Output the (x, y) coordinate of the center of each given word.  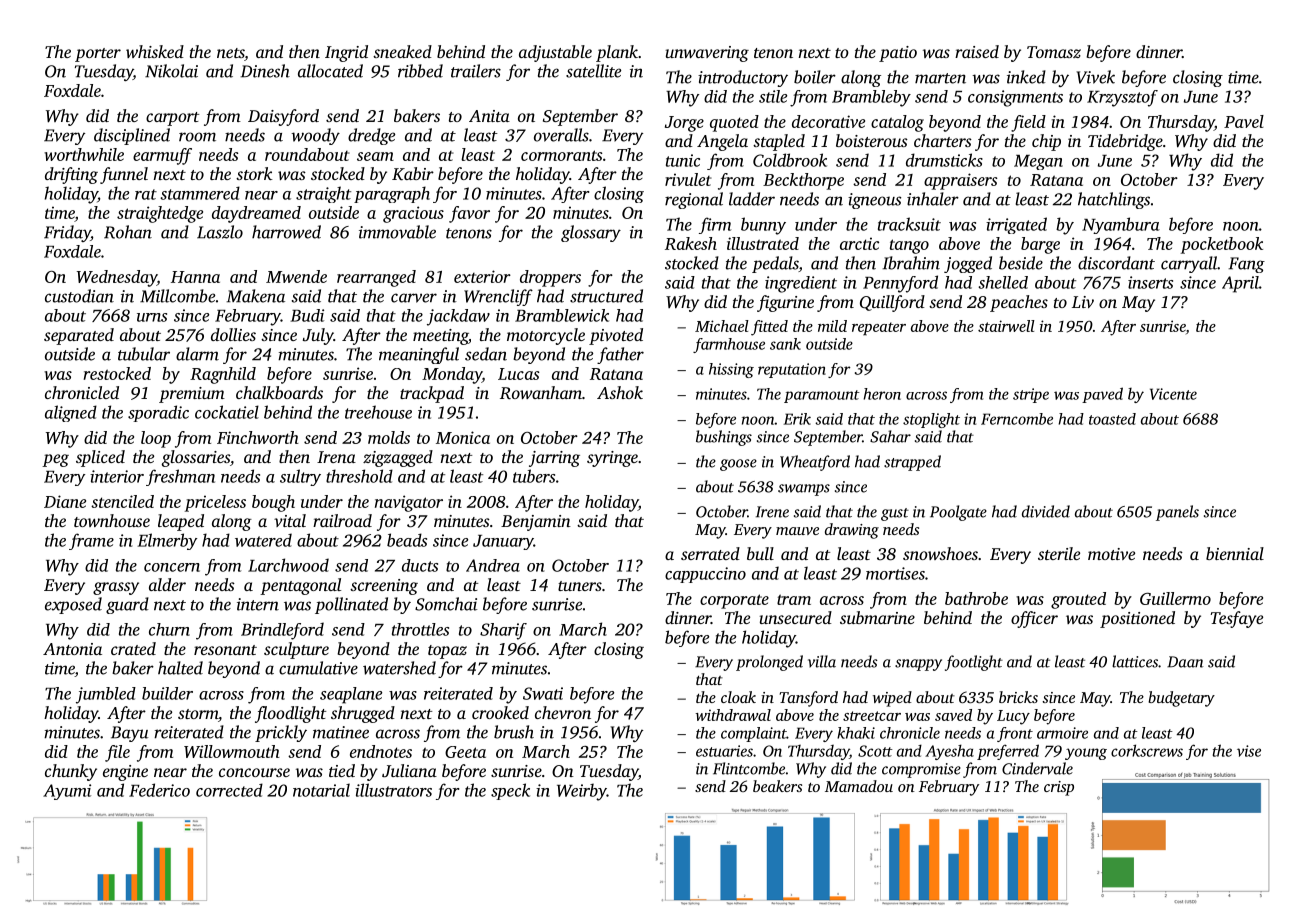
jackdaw (458, 317)
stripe (1031, 395)
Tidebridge (1125, 142)
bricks (1018, 697)
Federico (159, 790)
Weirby (582, 792)
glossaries (196, 458)
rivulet (688, 179)
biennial (1235, 553)
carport (172, 119)
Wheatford (815, 463)
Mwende (296, 276)
